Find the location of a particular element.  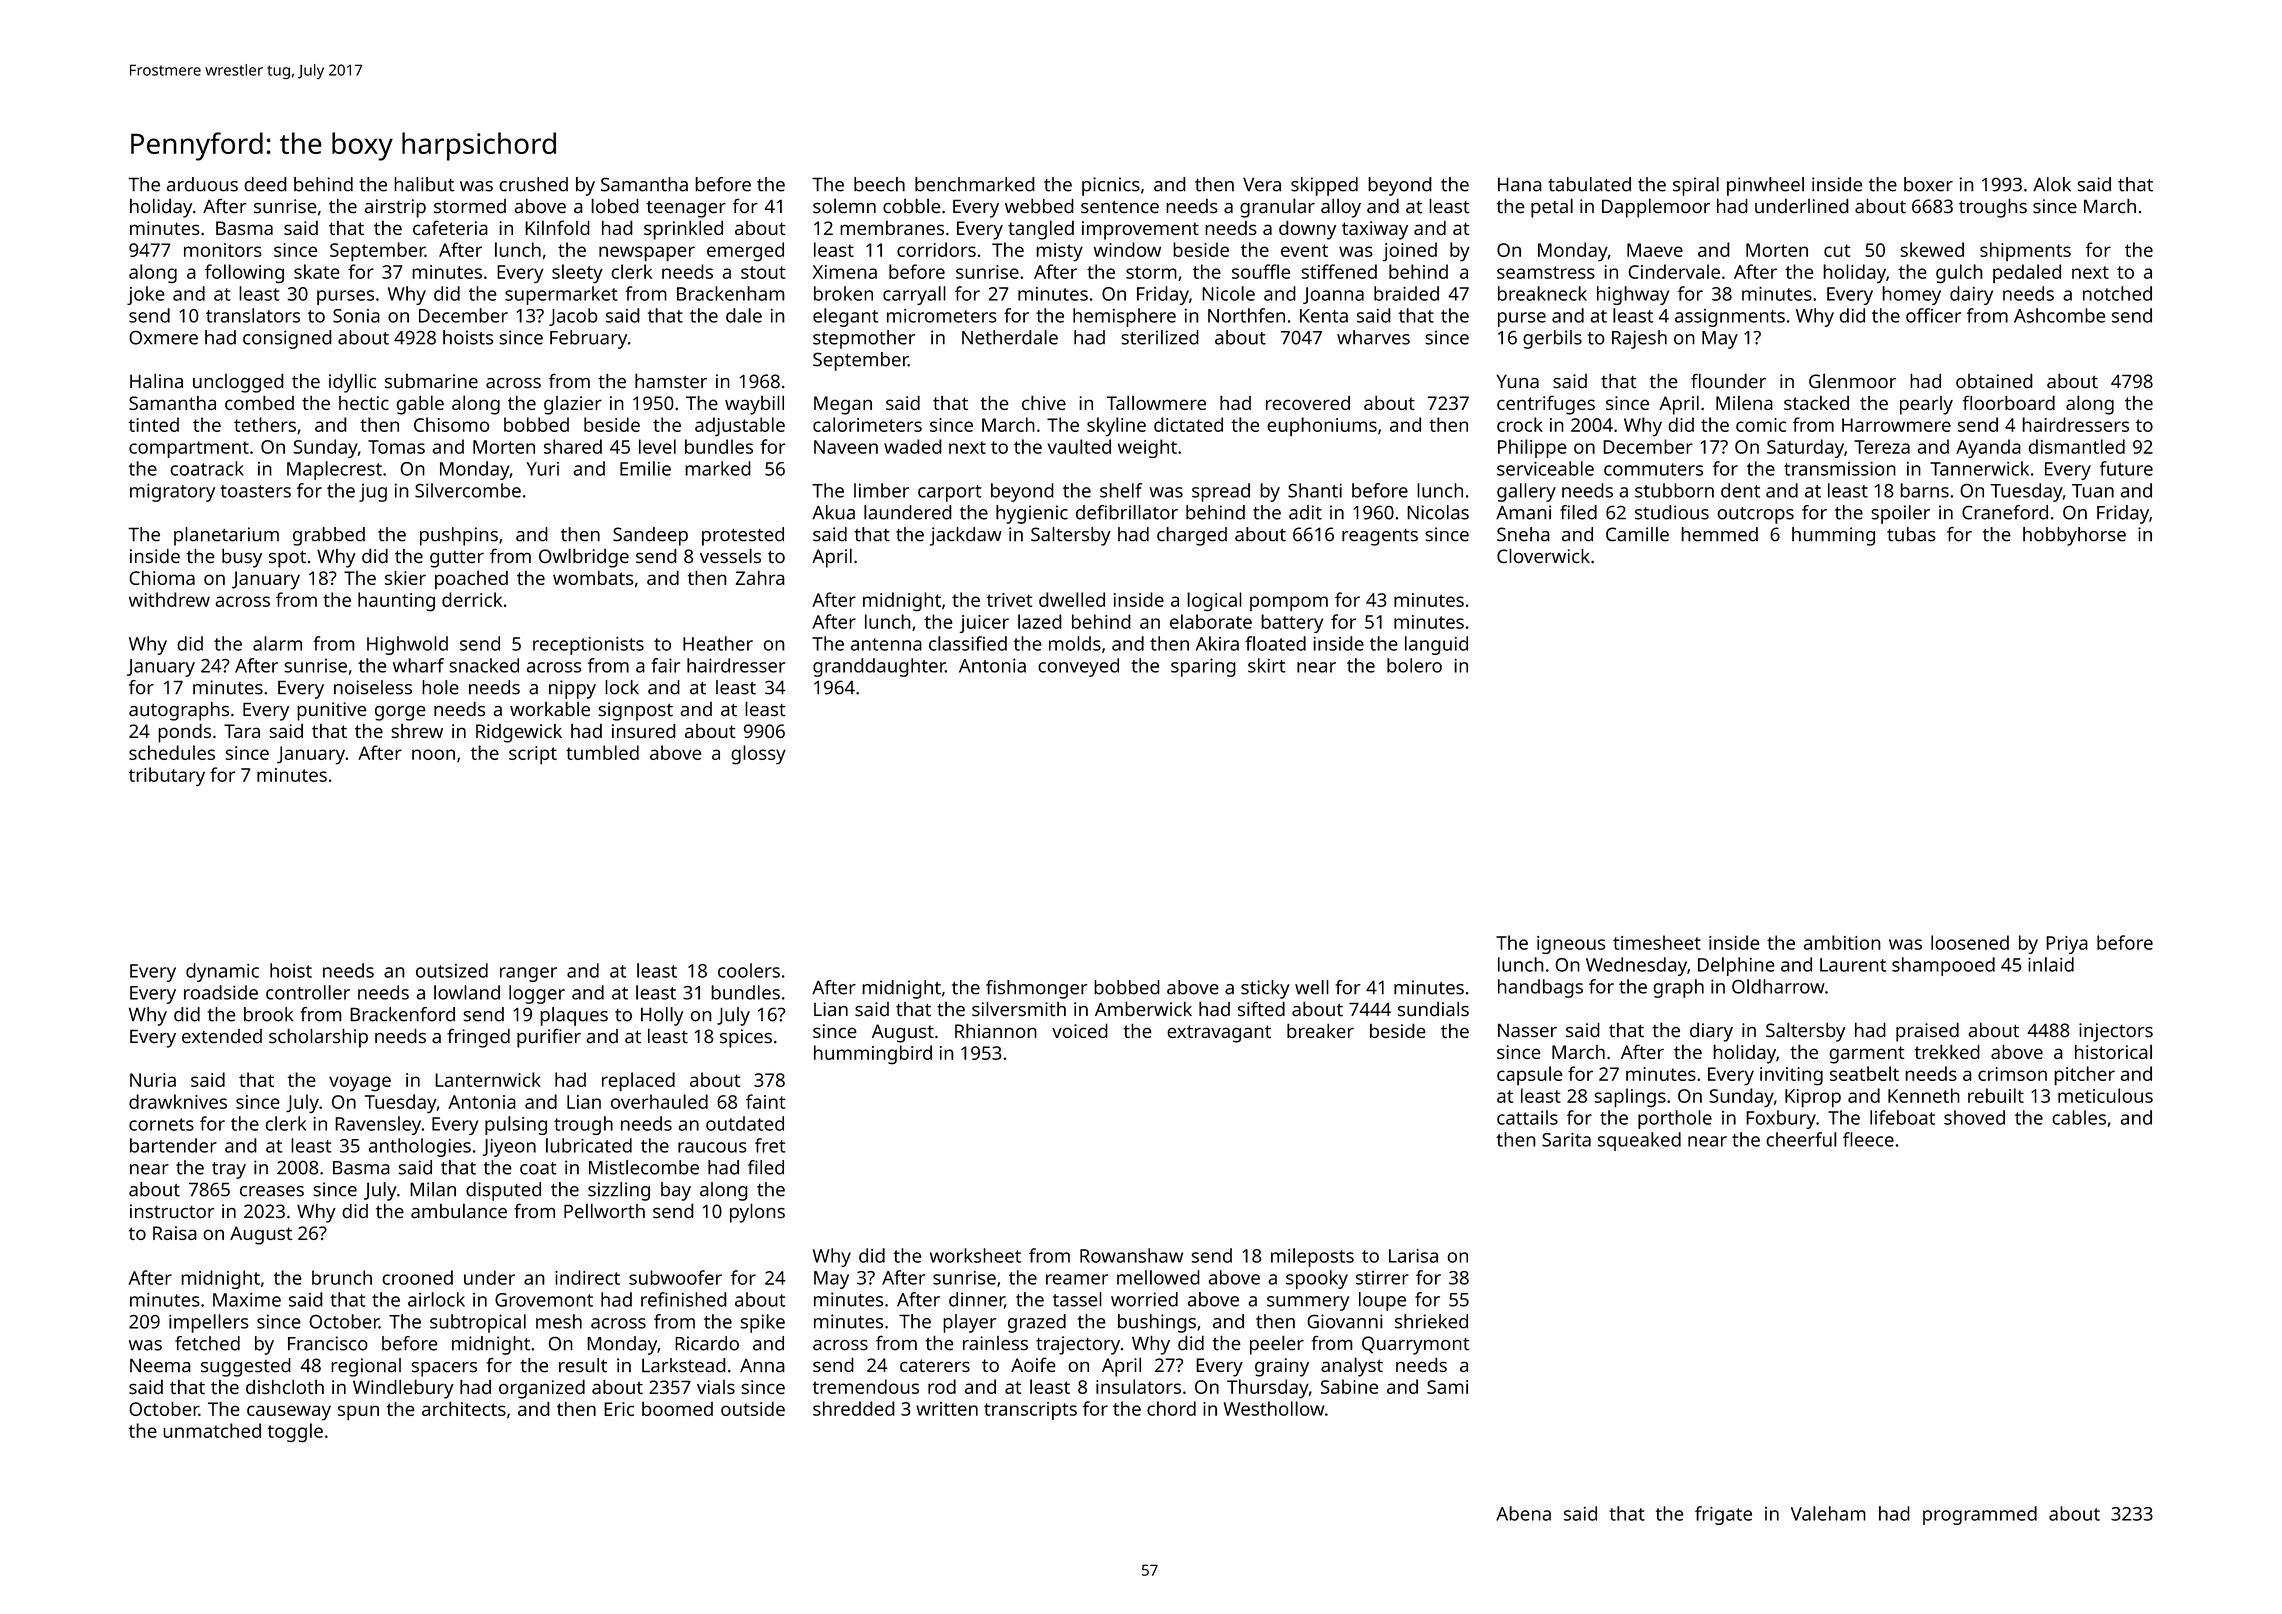

boxer is located at coordinates (1928, 184).
